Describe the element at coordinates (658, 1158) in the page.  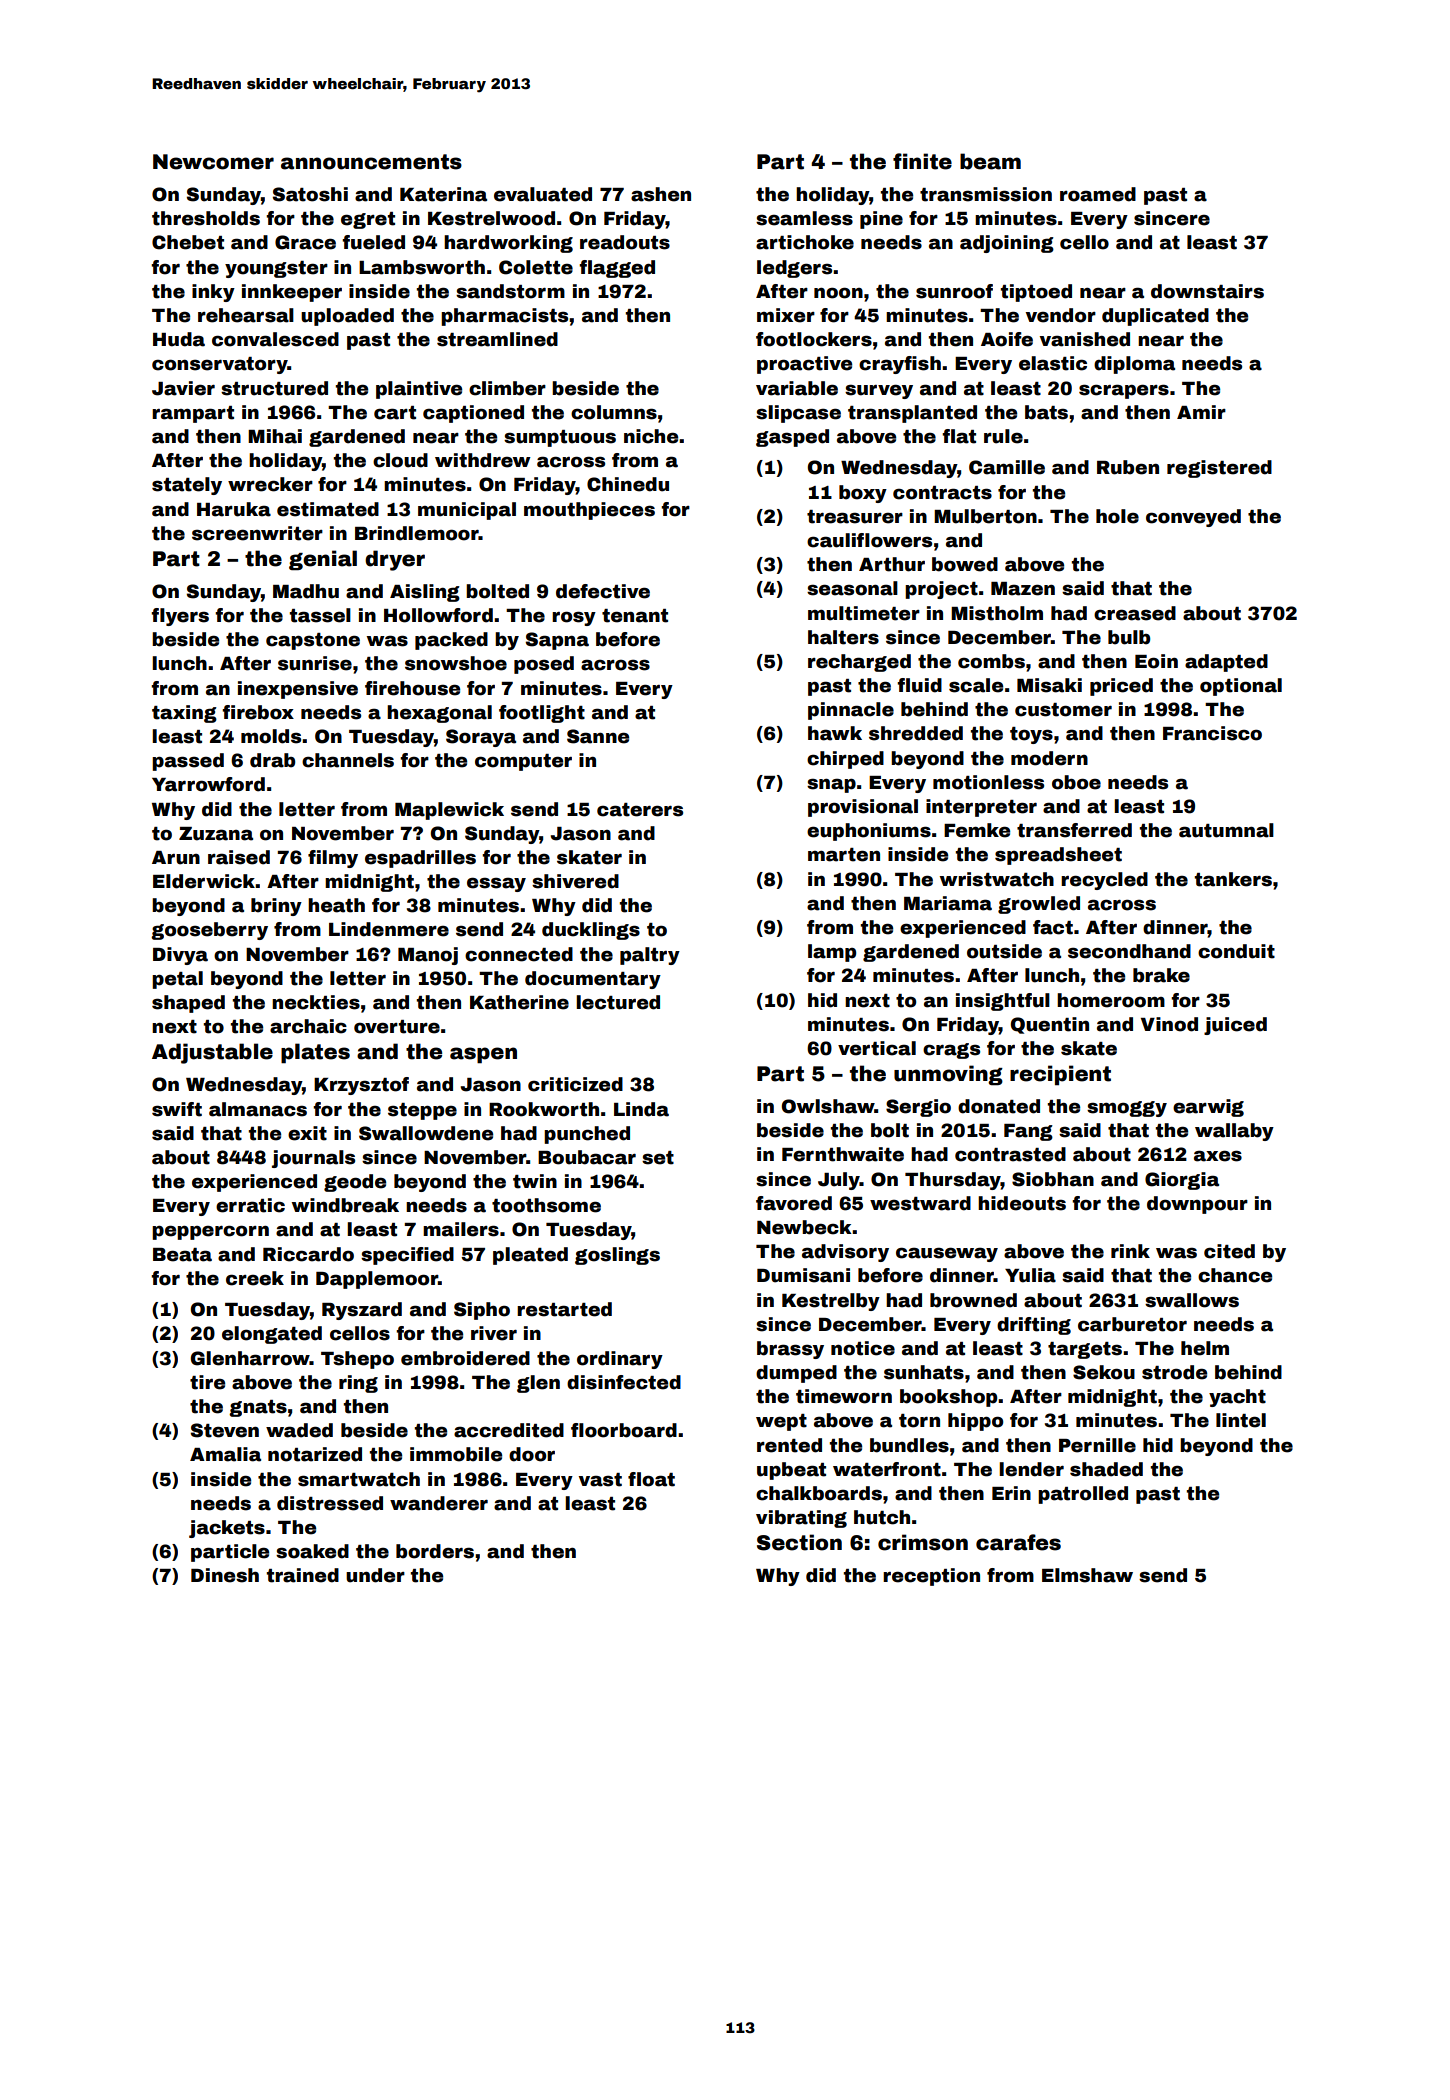
I see `set` at that location.
